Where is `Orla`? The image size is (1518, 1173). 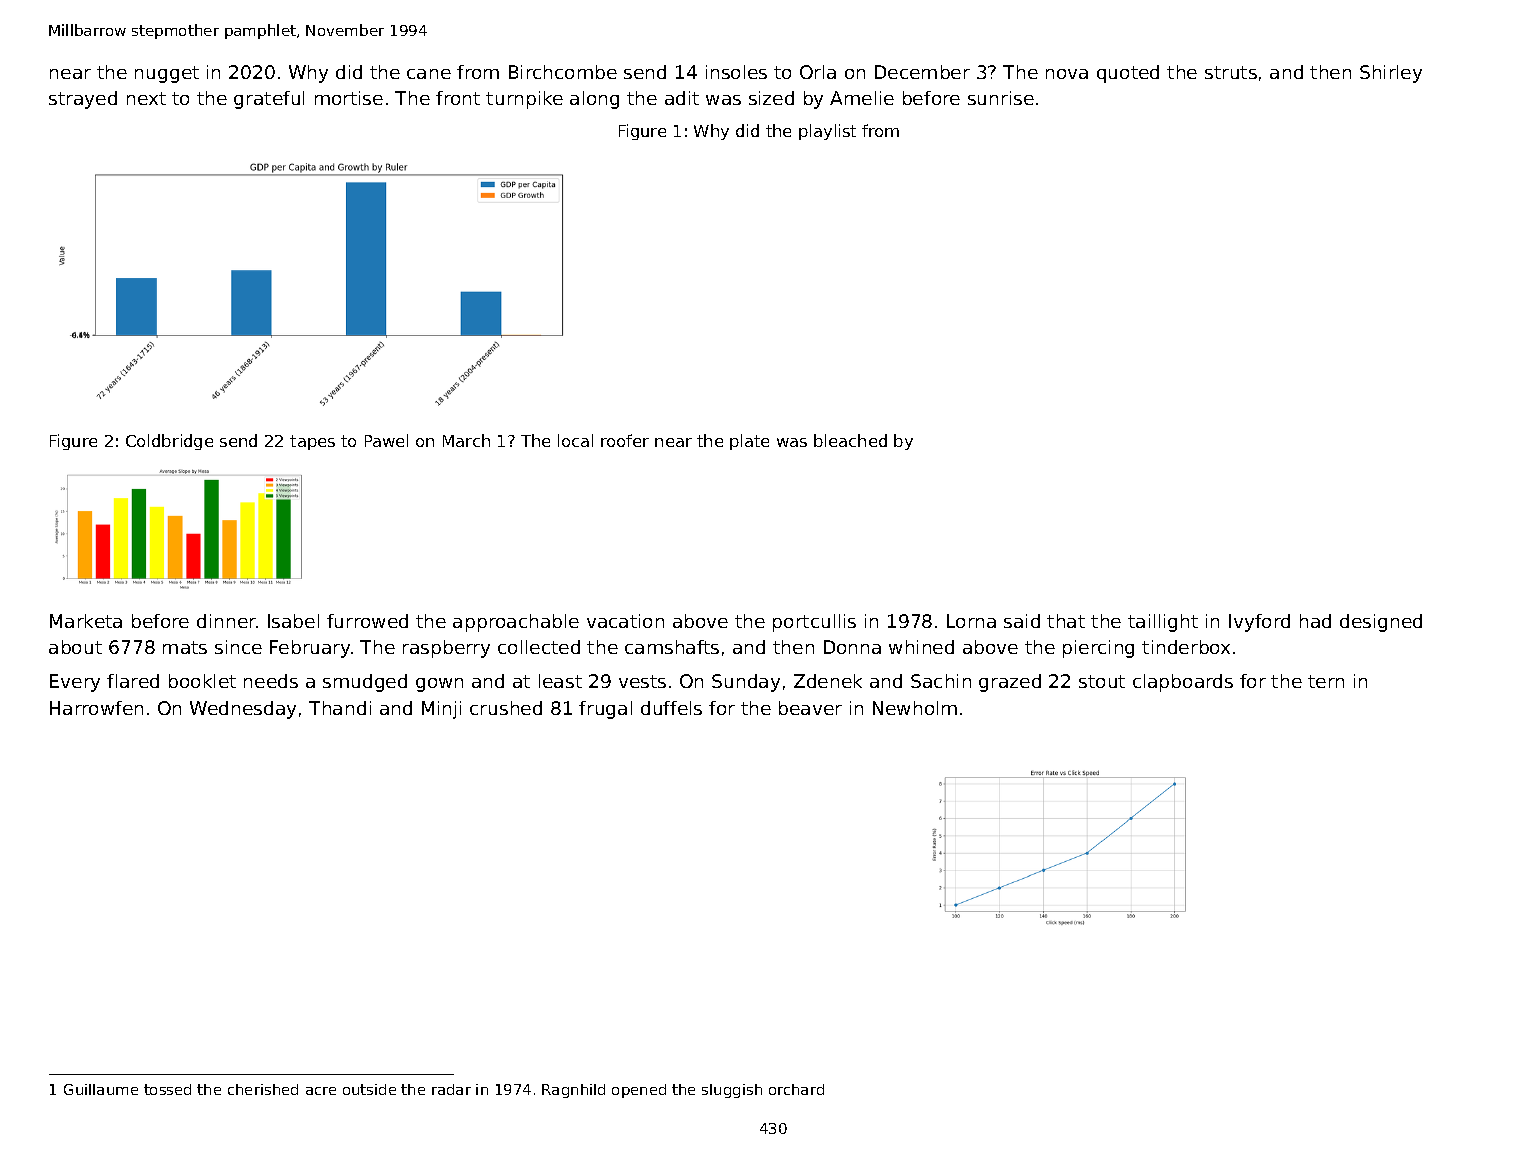 Orla is located at coordinates (818, 72).
